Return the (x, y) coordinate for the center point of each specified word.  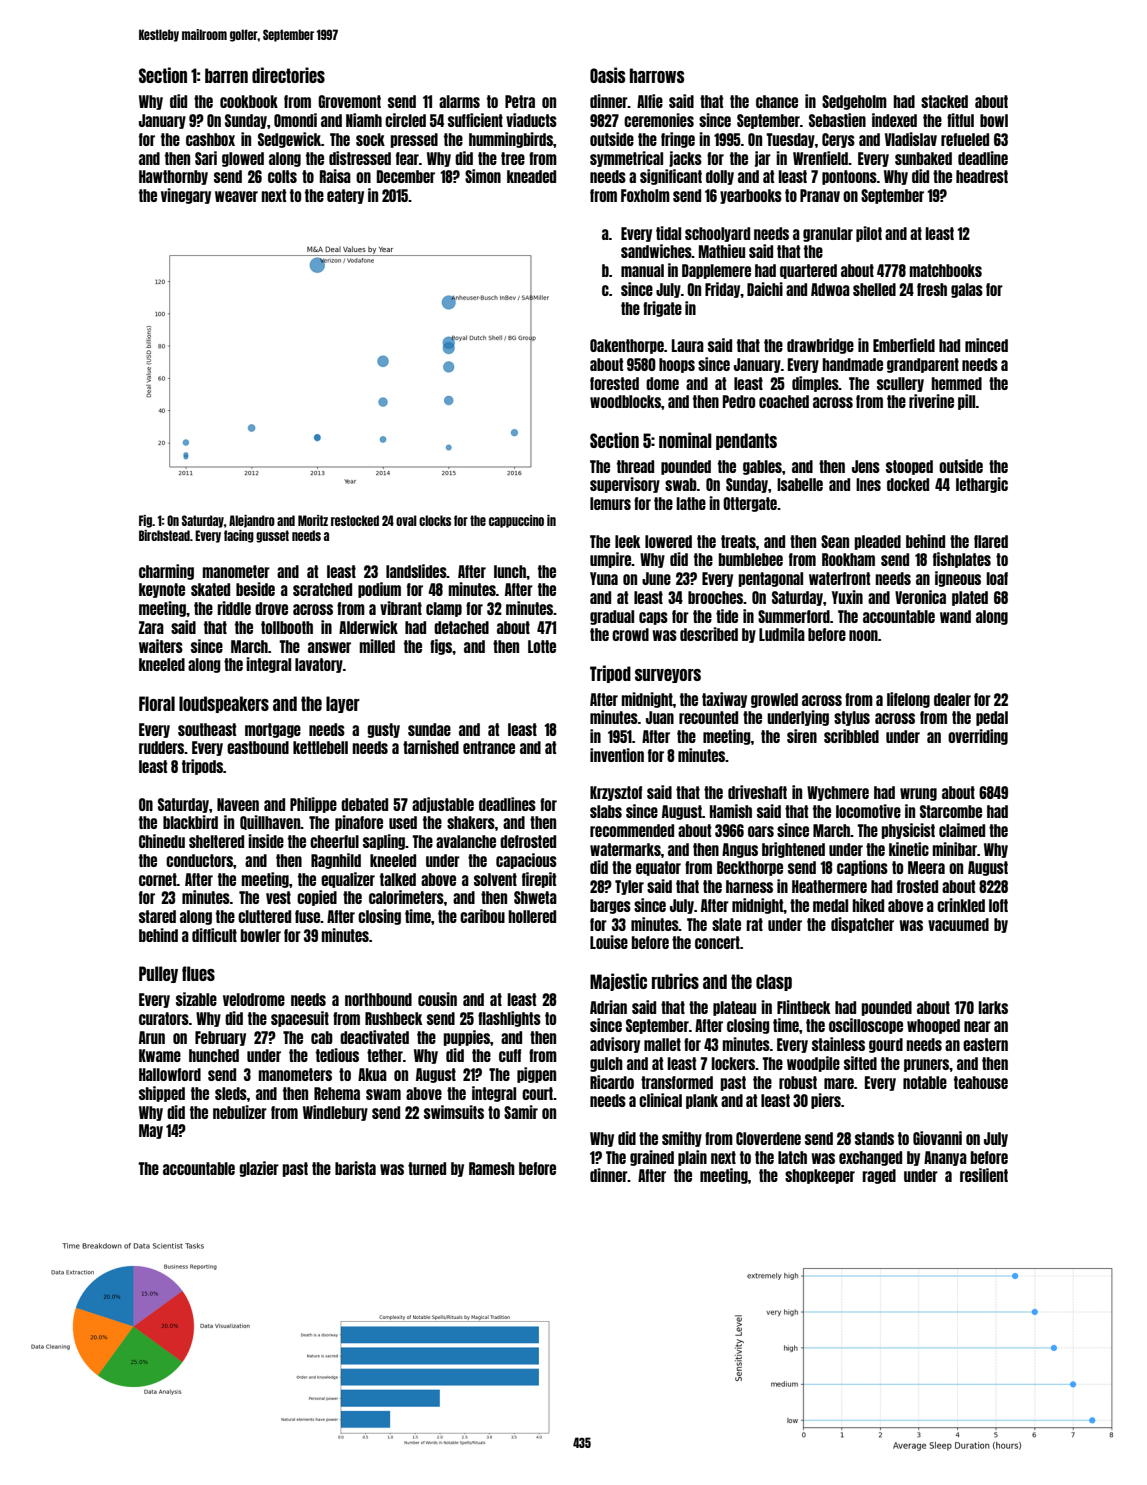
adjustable (443, 805)
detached (461, 627)
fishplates (962, 560)
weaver (236, 196)
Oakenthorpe (627, 346)
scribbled (851, 736)
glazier (259, 1169)
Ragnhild (336, 861)
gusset (272, 536)
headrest (982, 176)
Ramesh (492, 1168)
